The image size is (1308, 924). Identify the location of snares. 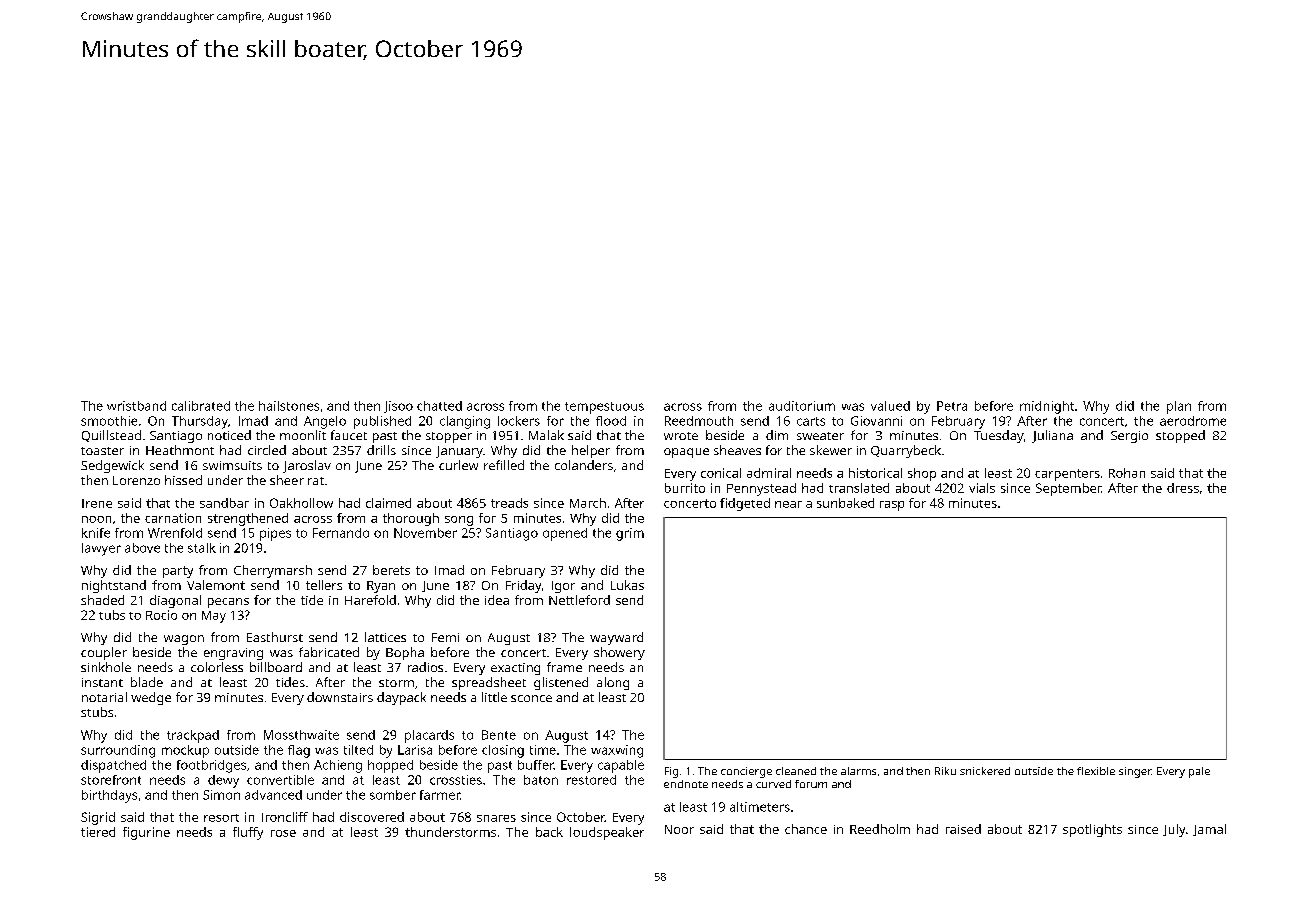
(496, 818).
